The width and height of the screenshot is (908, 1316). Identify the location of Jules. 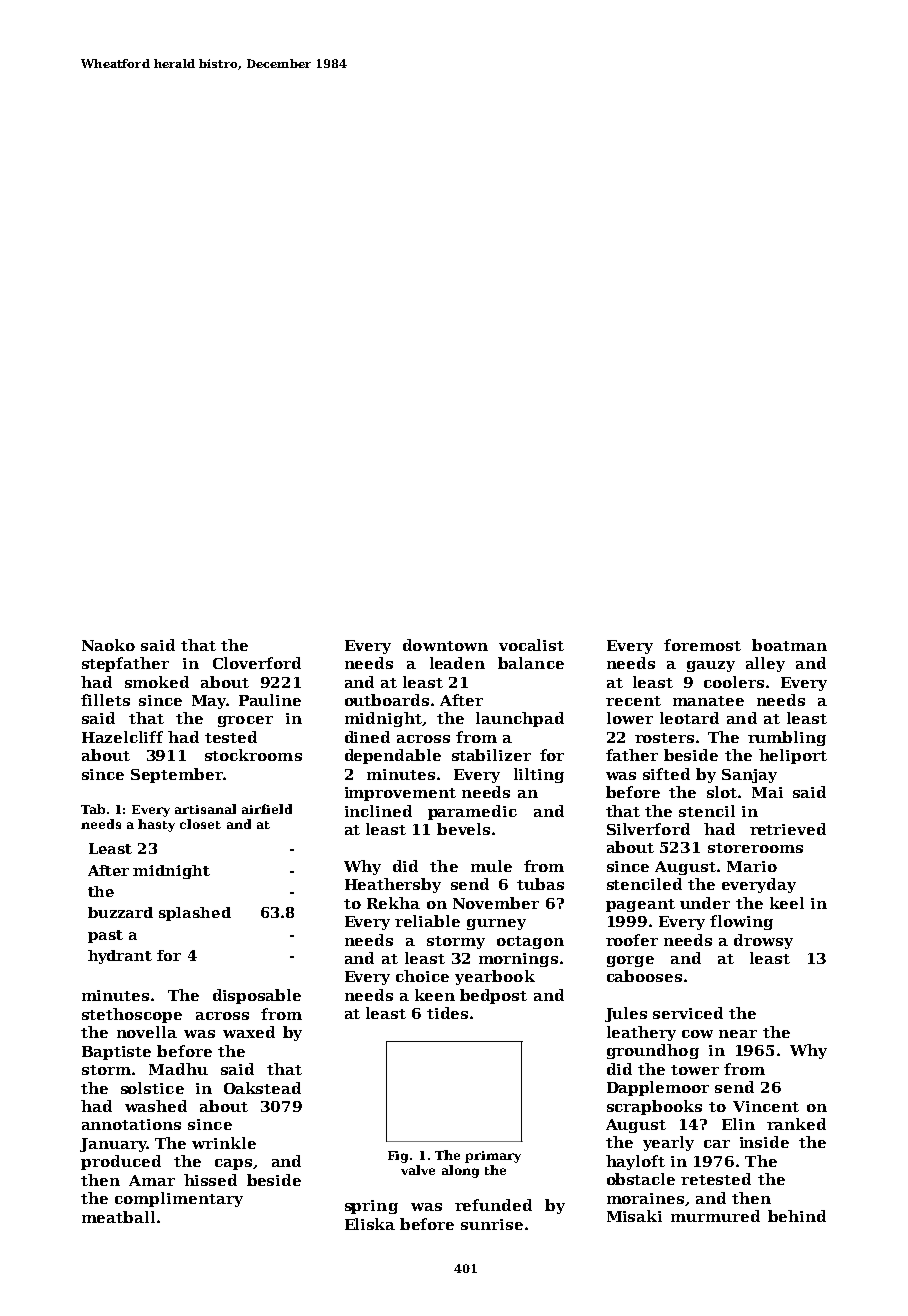
(626, 1014).
